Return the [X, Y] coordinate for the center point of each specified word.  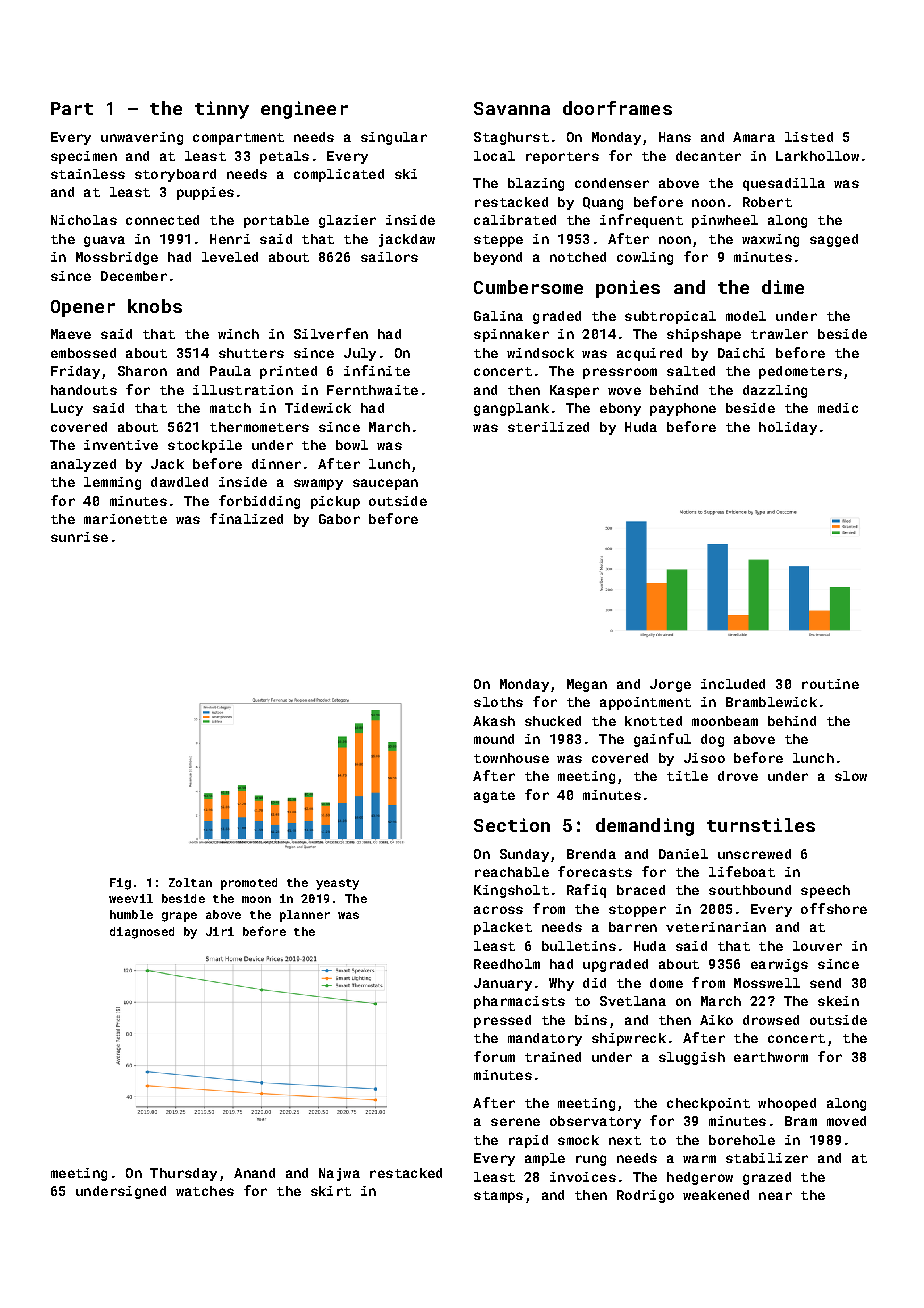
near [775, 1196]
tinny [222, 110]
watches [205, 1191]
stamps [498, 1197]
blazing [536, 184]
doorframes [617, 108]
